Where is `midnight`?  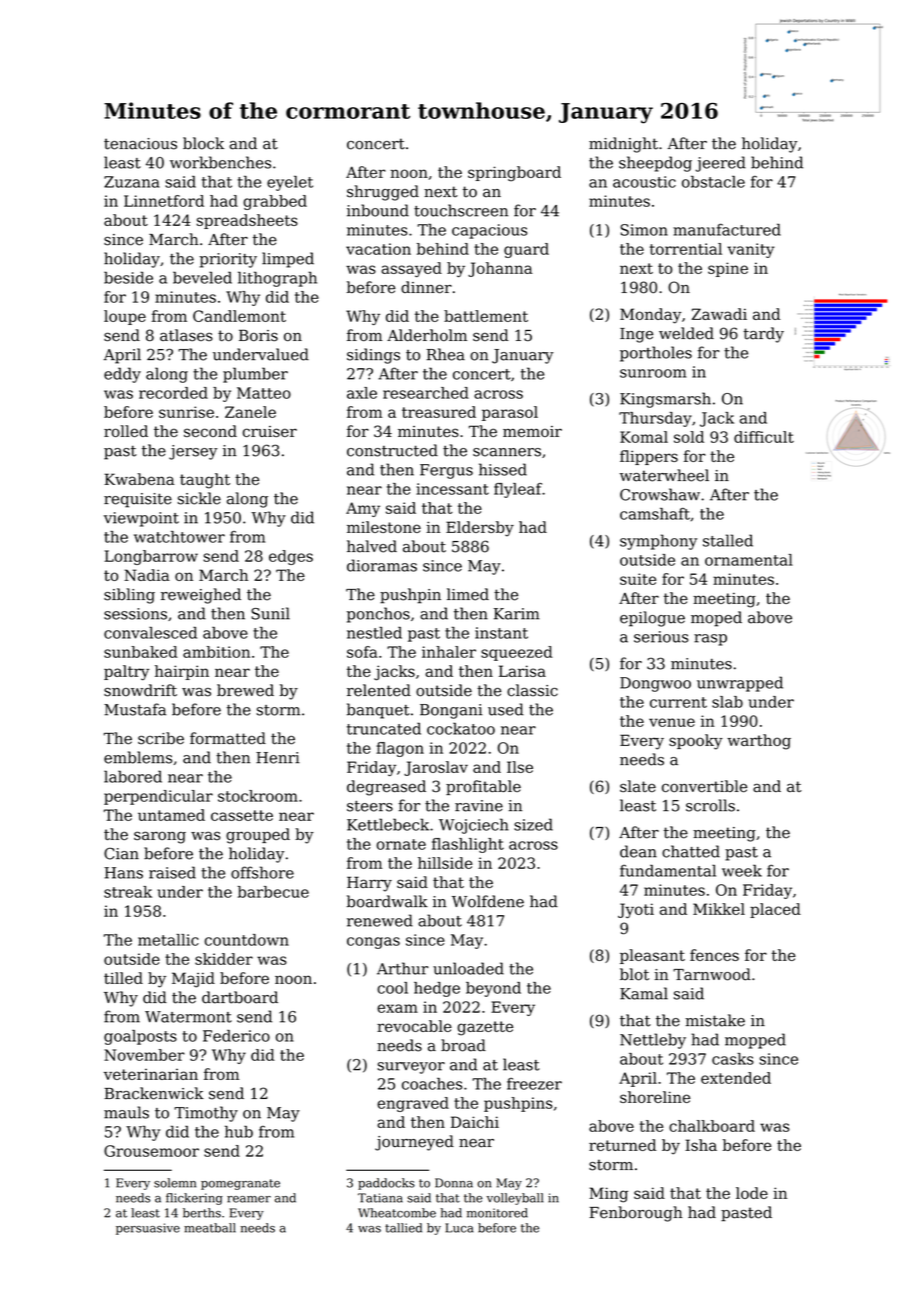
midnight is located at coordinates (623, 145).
